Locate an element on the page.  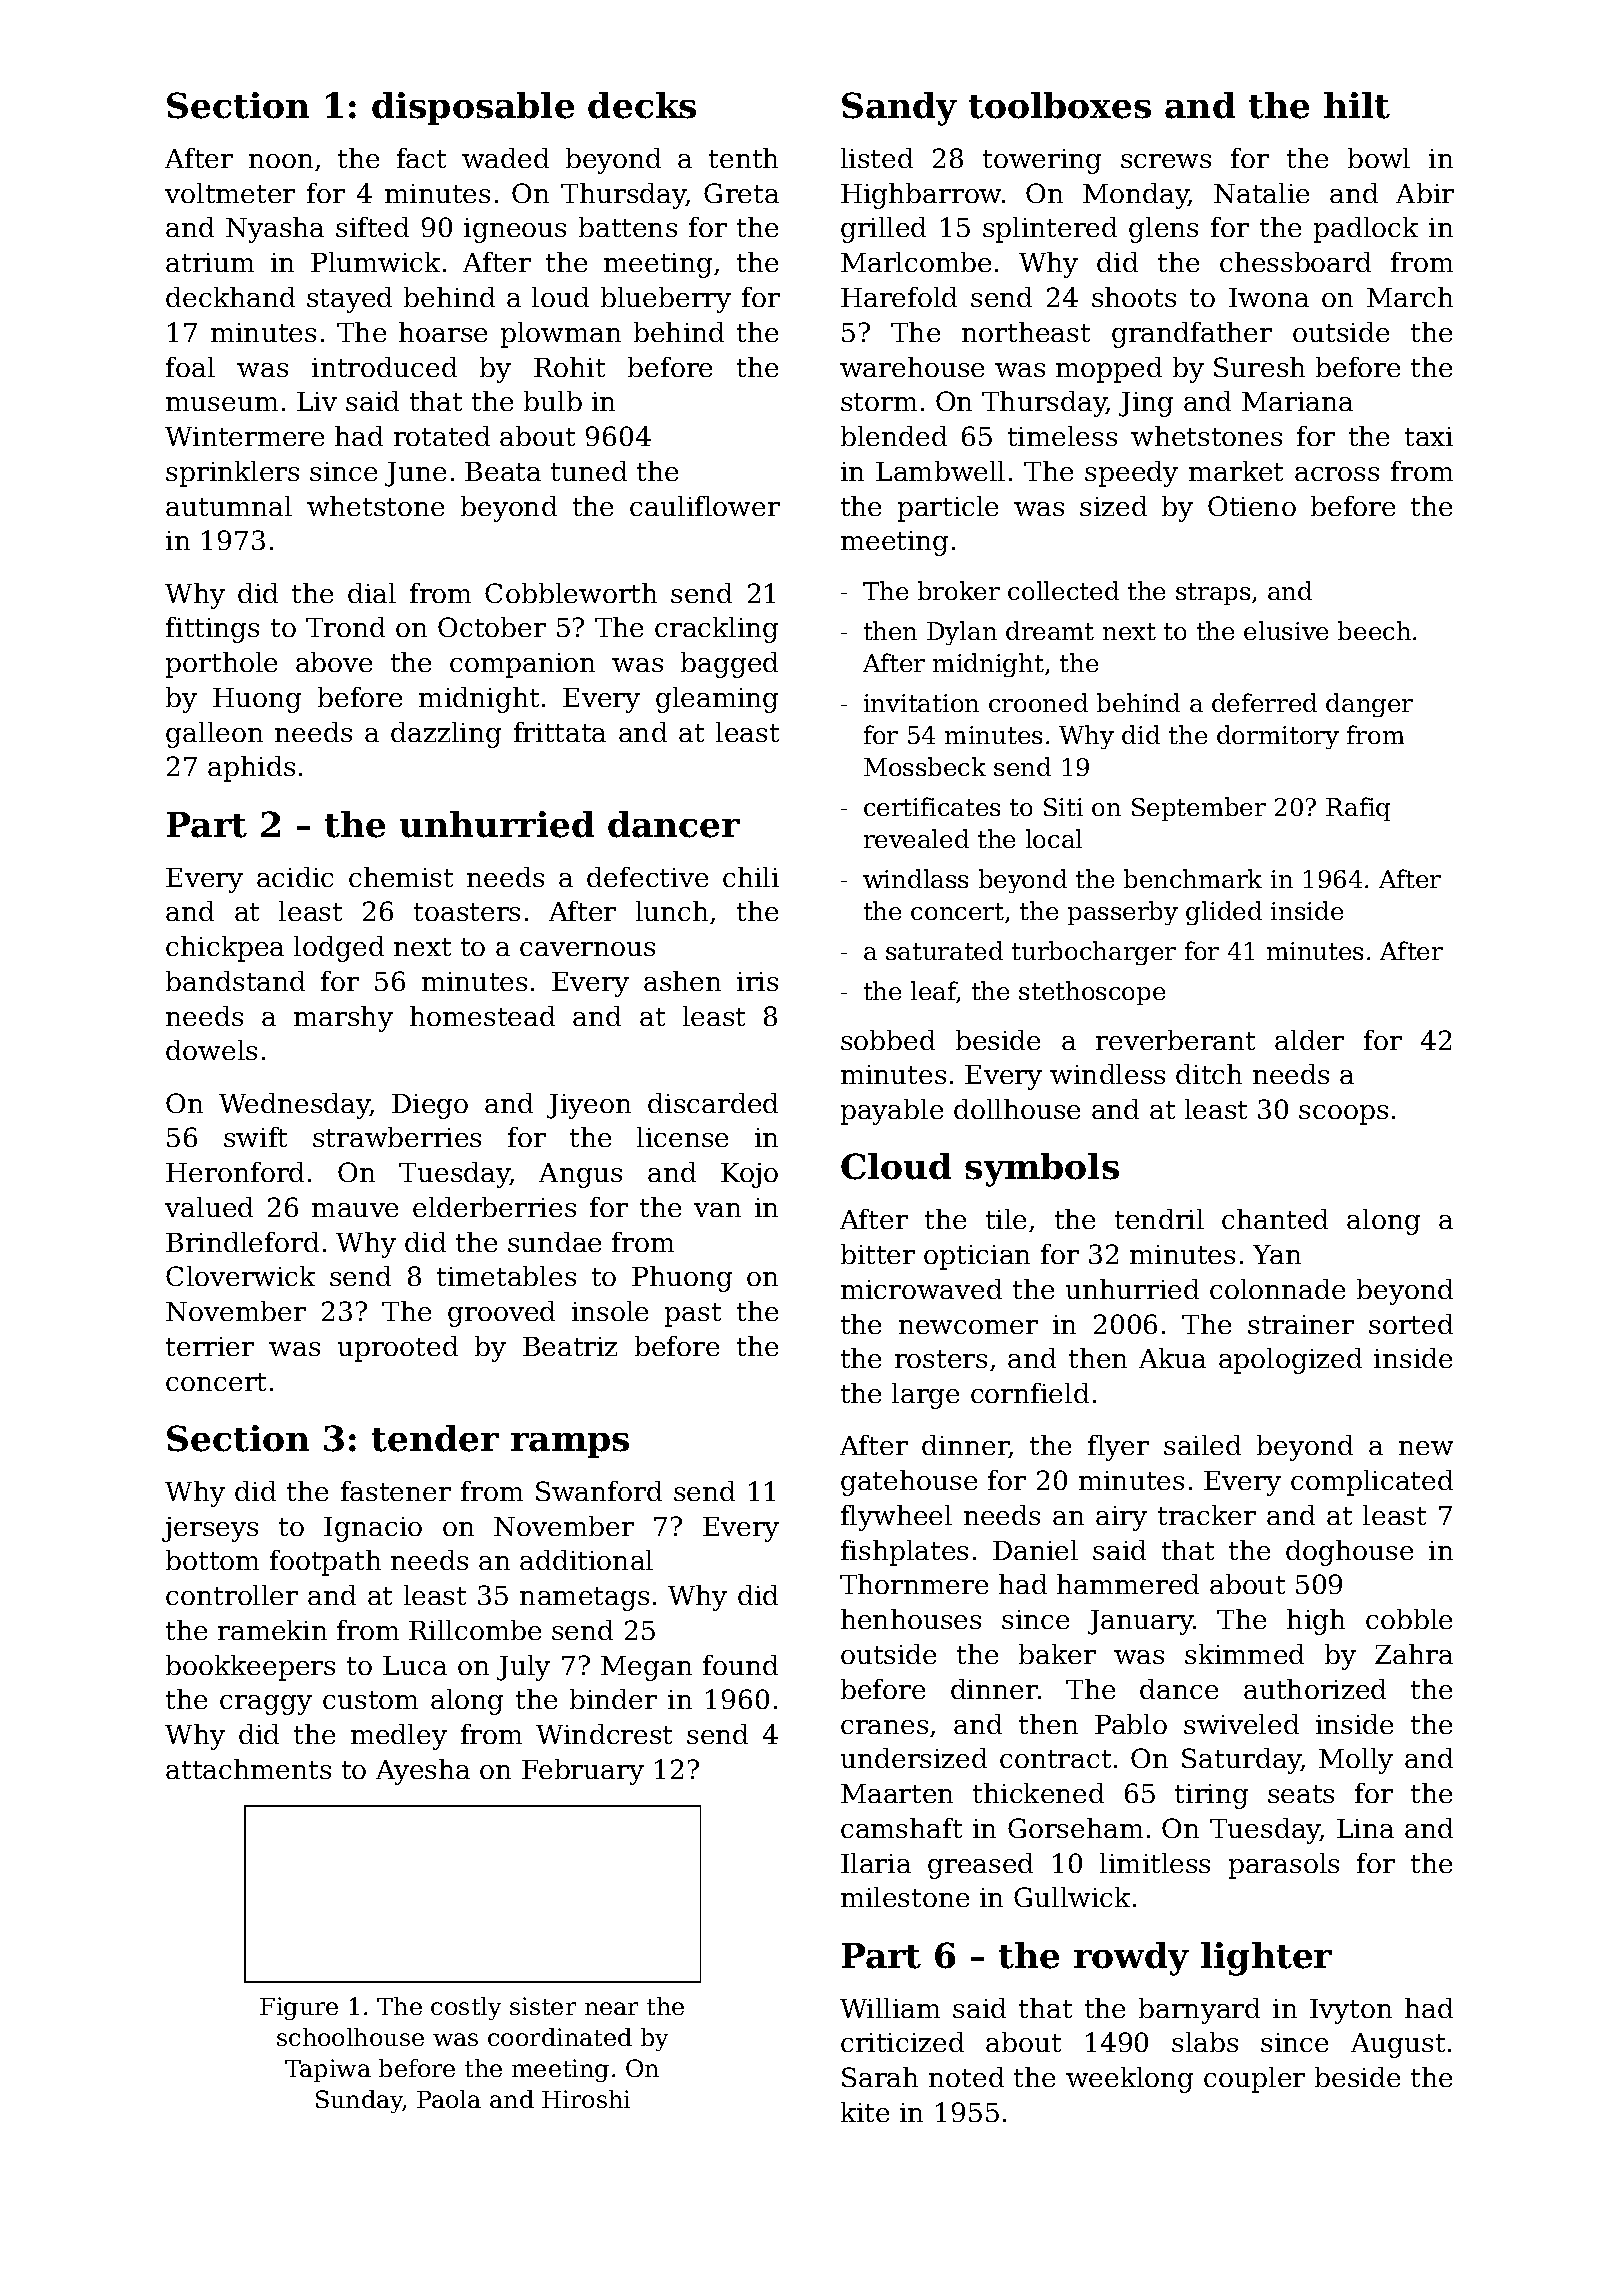
lighter is located at coordinates (1266, 1959).
